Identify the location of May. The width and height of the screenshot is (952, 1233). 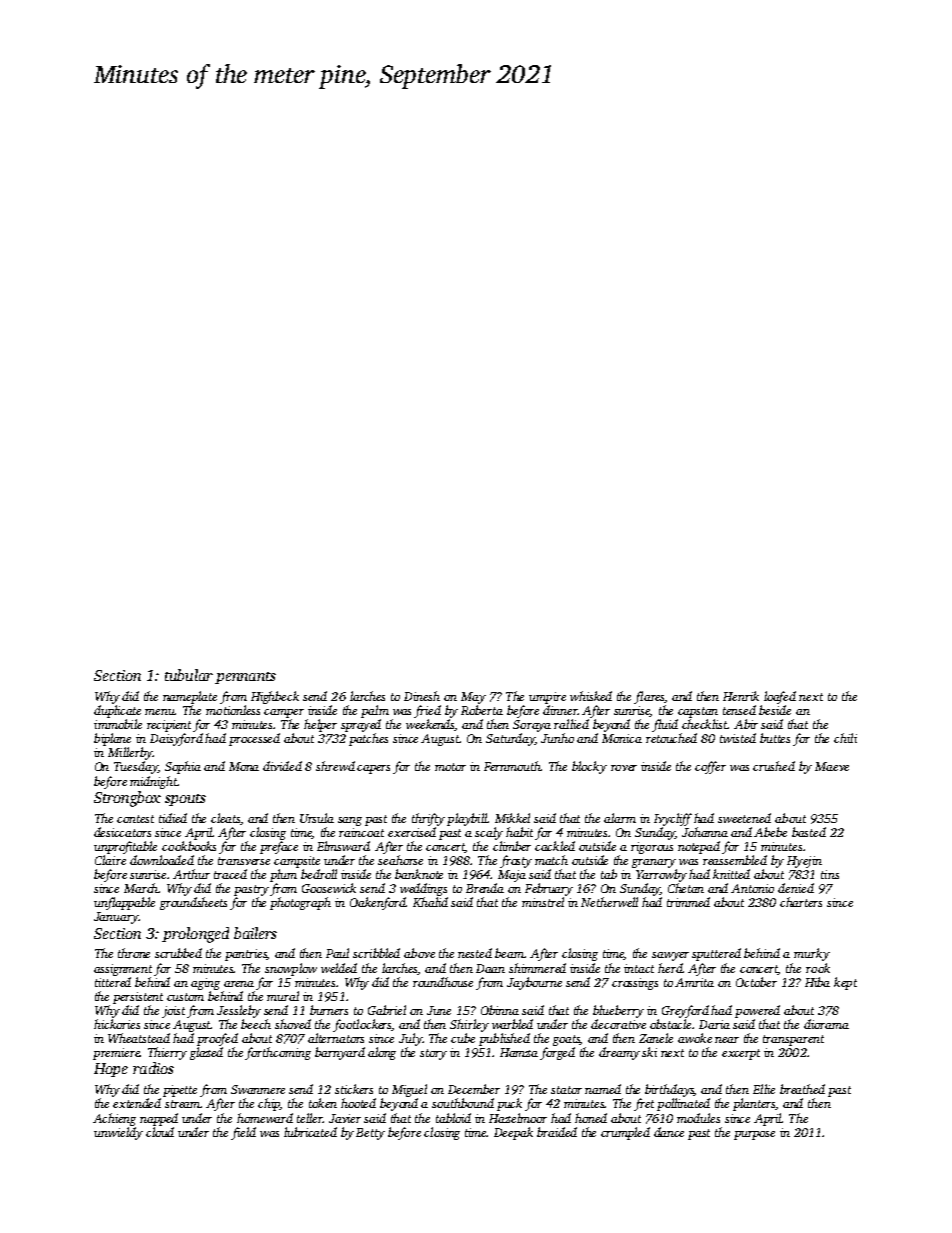
(473, 698).
